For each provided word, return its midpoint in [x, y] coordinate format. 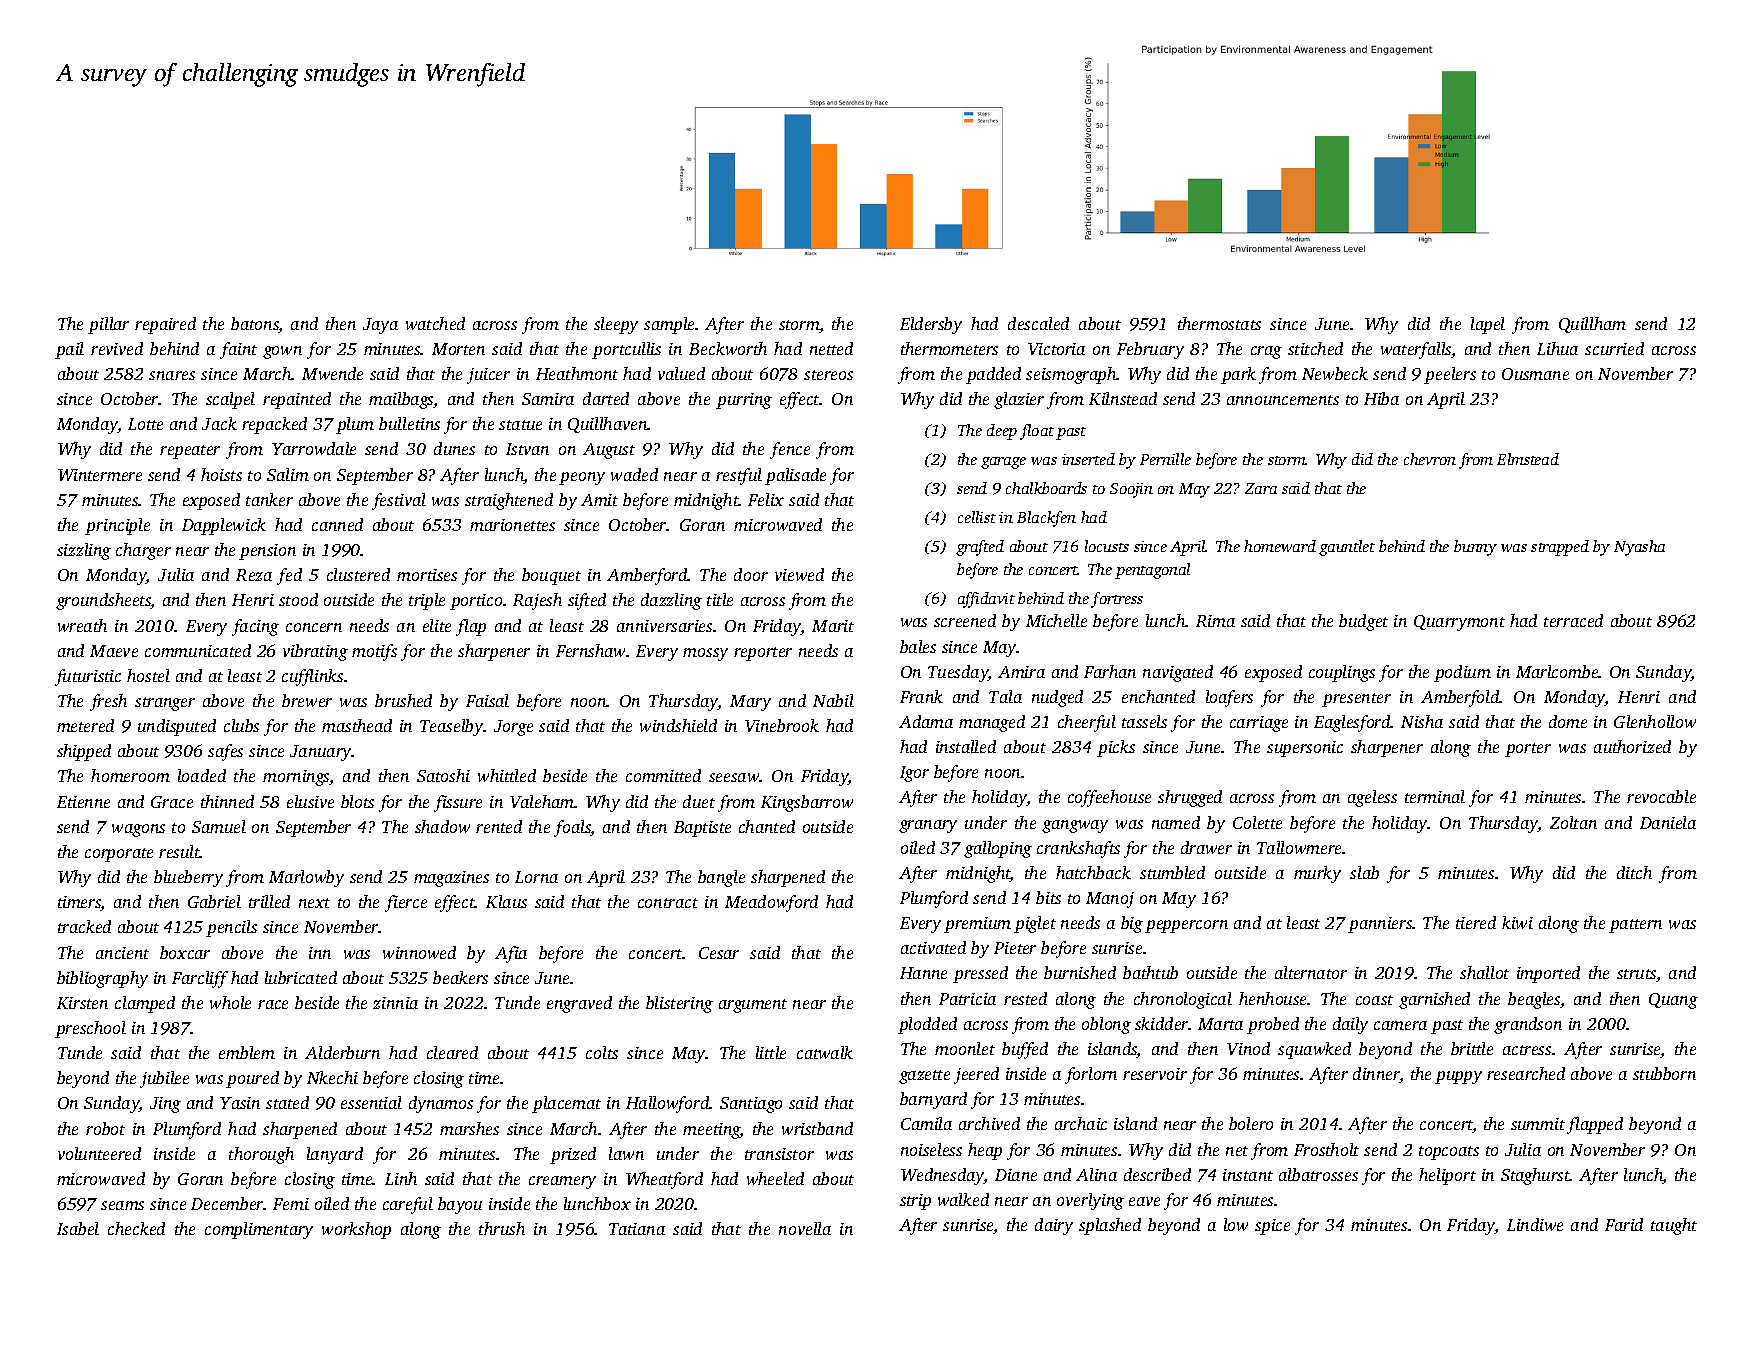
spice [1272, 1227]
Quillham [1592, 325]
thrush [502, 1228]
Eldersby [931, 325]
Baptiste [702, 829]
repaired [165, 325]
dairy [1054, 1226]
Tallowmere [1300, 847]
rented [499, 826]
